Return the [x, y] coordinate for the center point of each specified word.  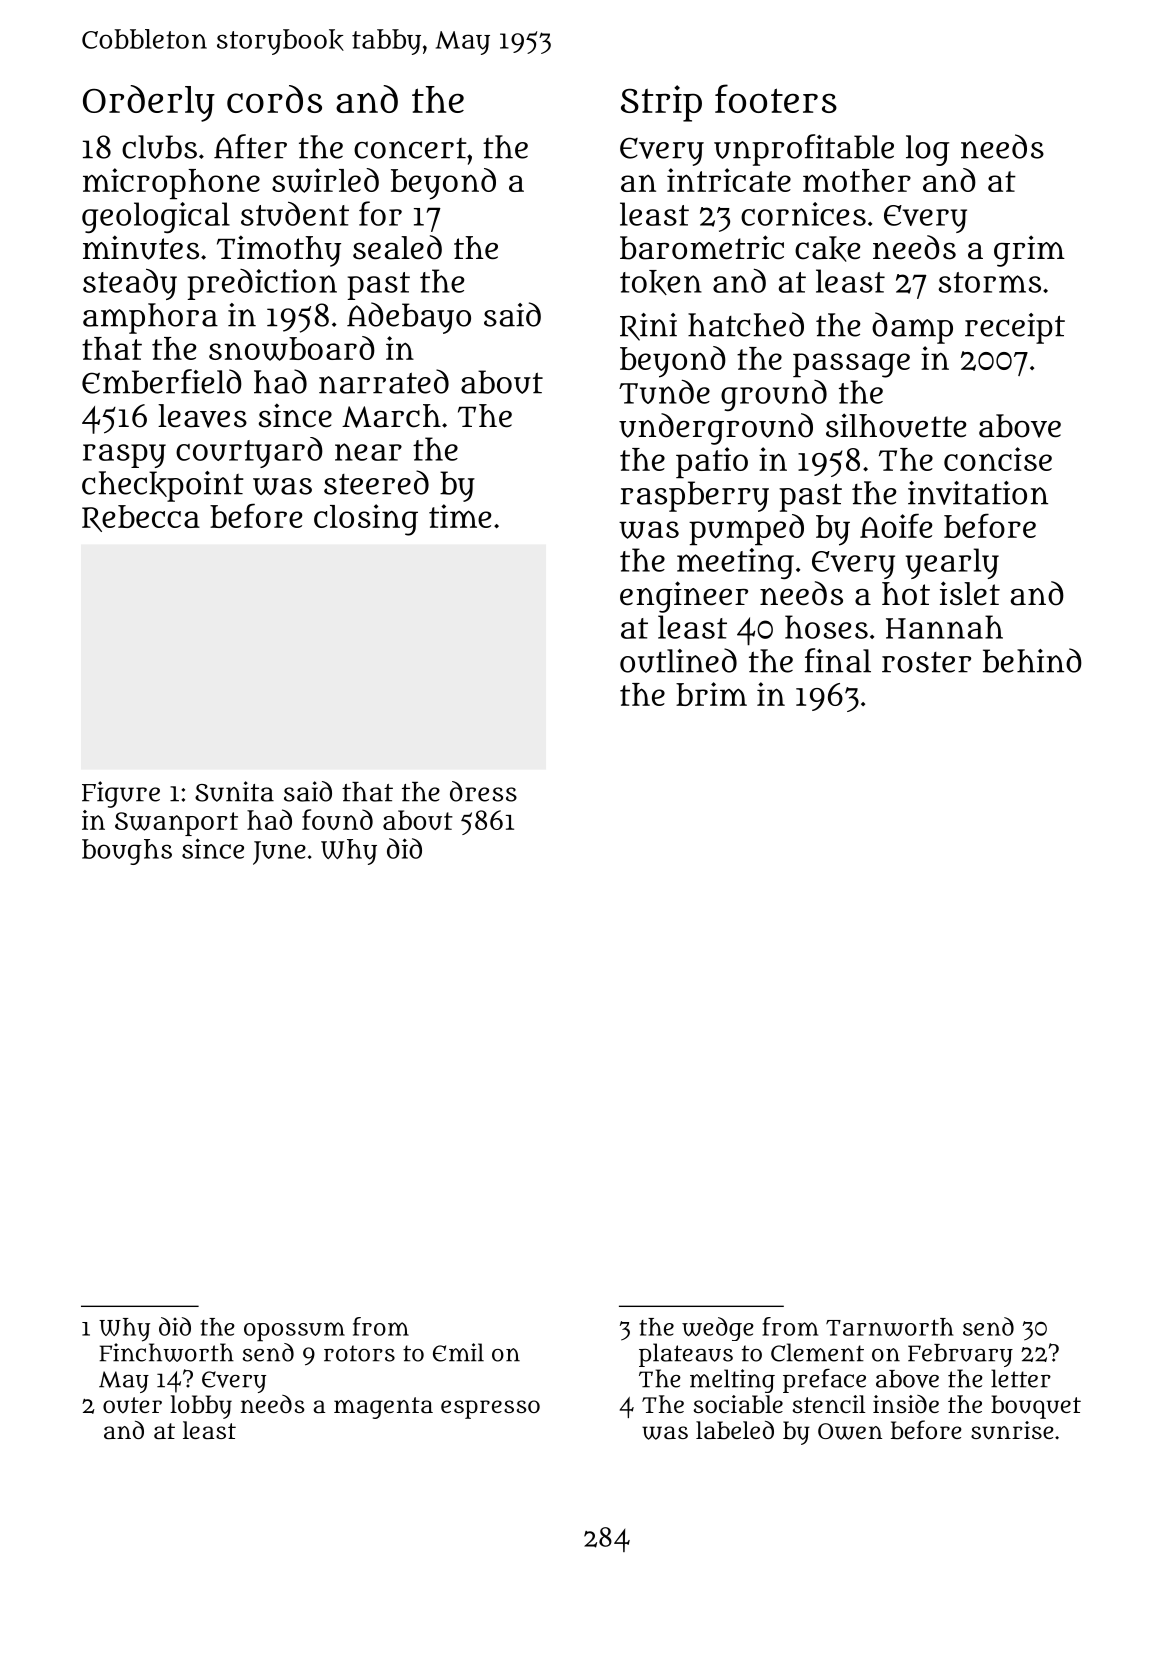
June [279, 853]
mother [857, 180]
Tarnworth [890, 1327]
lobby [201, 1407]
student [295, 213]
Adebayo [409, 318]
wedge [718, 1329]
